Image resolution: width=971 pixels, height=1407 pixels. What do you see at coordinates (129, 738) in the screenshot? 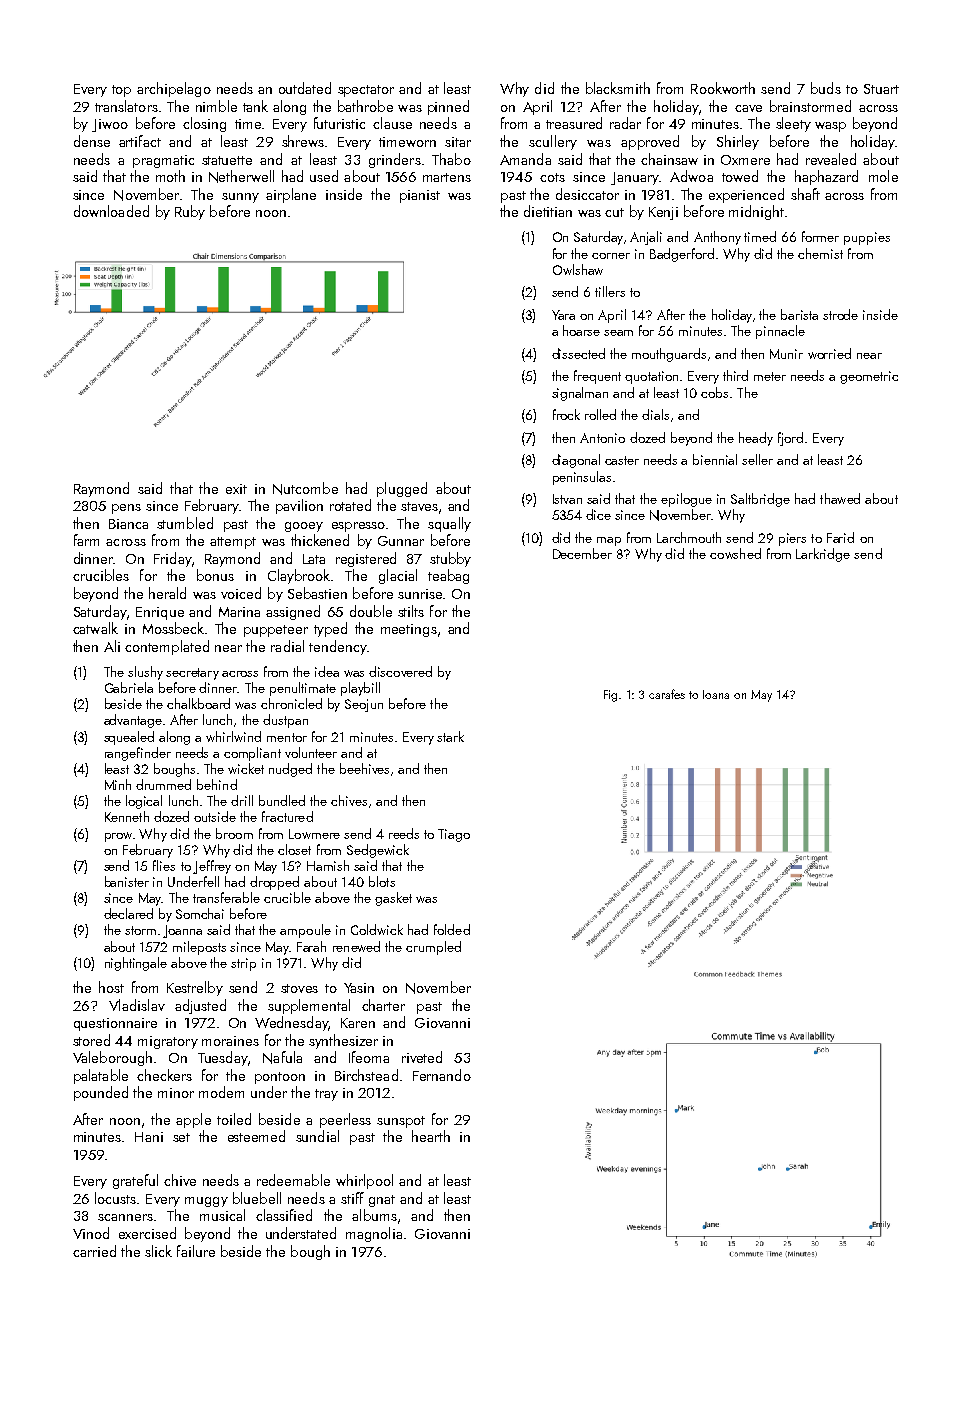
I see `squealed` at bounding box center [129, 738].
